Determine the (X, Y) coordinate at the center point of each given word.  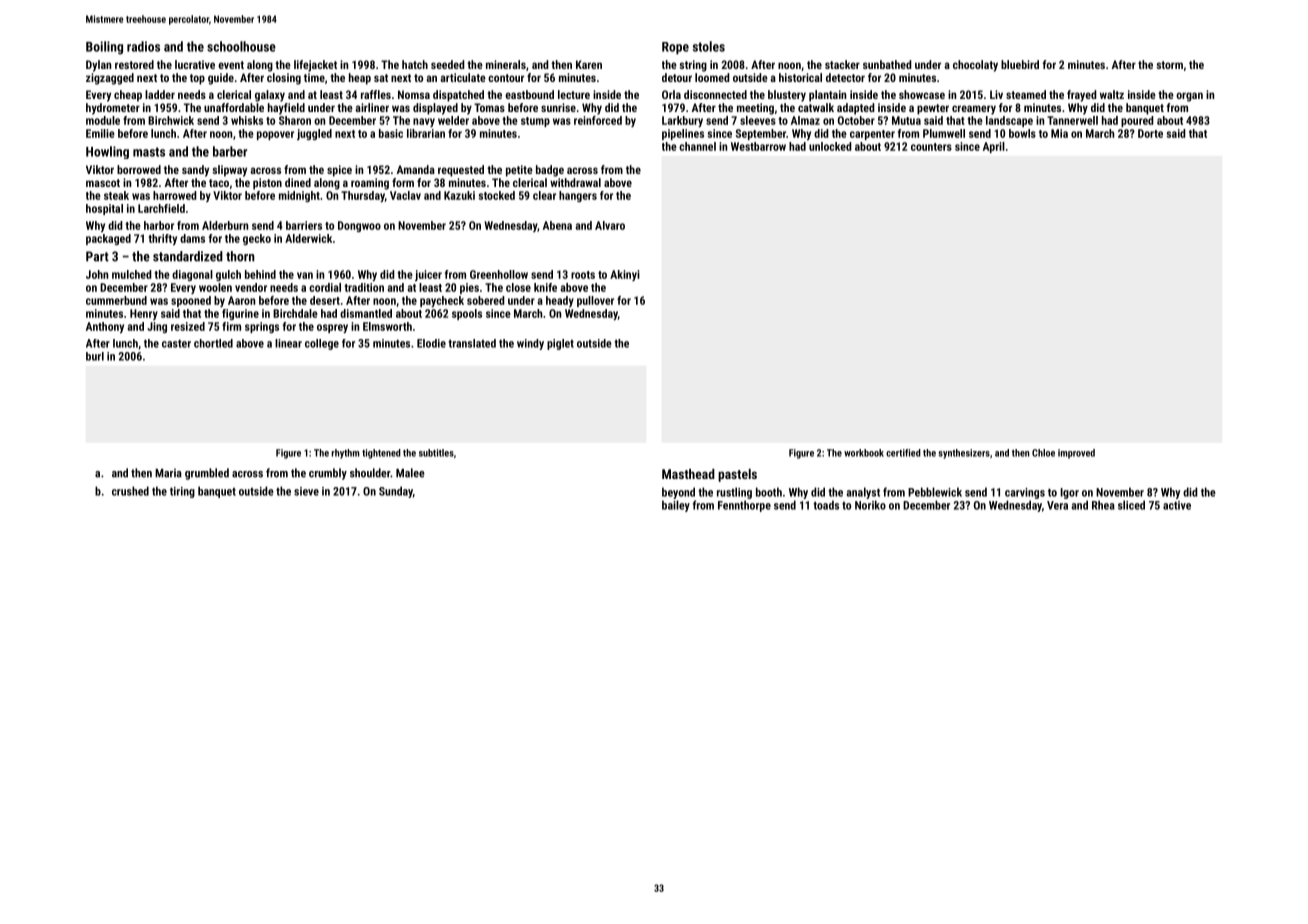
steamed (1026, 94)
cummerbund (116, 300)
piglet (560, 344)
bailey (676, 506)
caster (176, 343)
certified (903, 453)
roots (583, 275)
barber (230, 151)
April (994, 147)
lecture (574, 94)
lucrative (195, 64)
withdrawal (575, 182)
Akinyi (625, 275)
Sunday (396, 492)
